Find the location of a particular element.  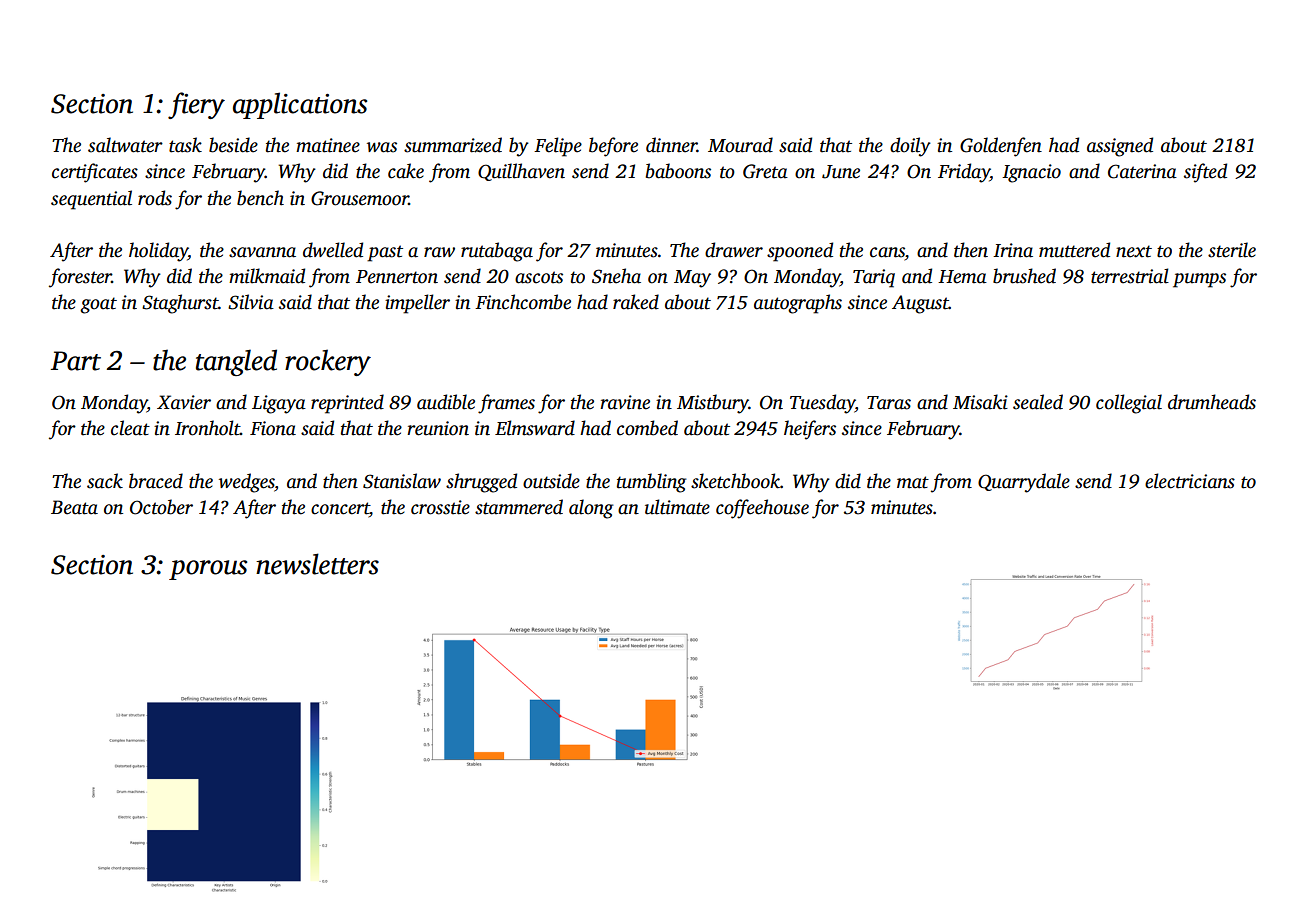

autographs is located at coordinates (798, 304).
